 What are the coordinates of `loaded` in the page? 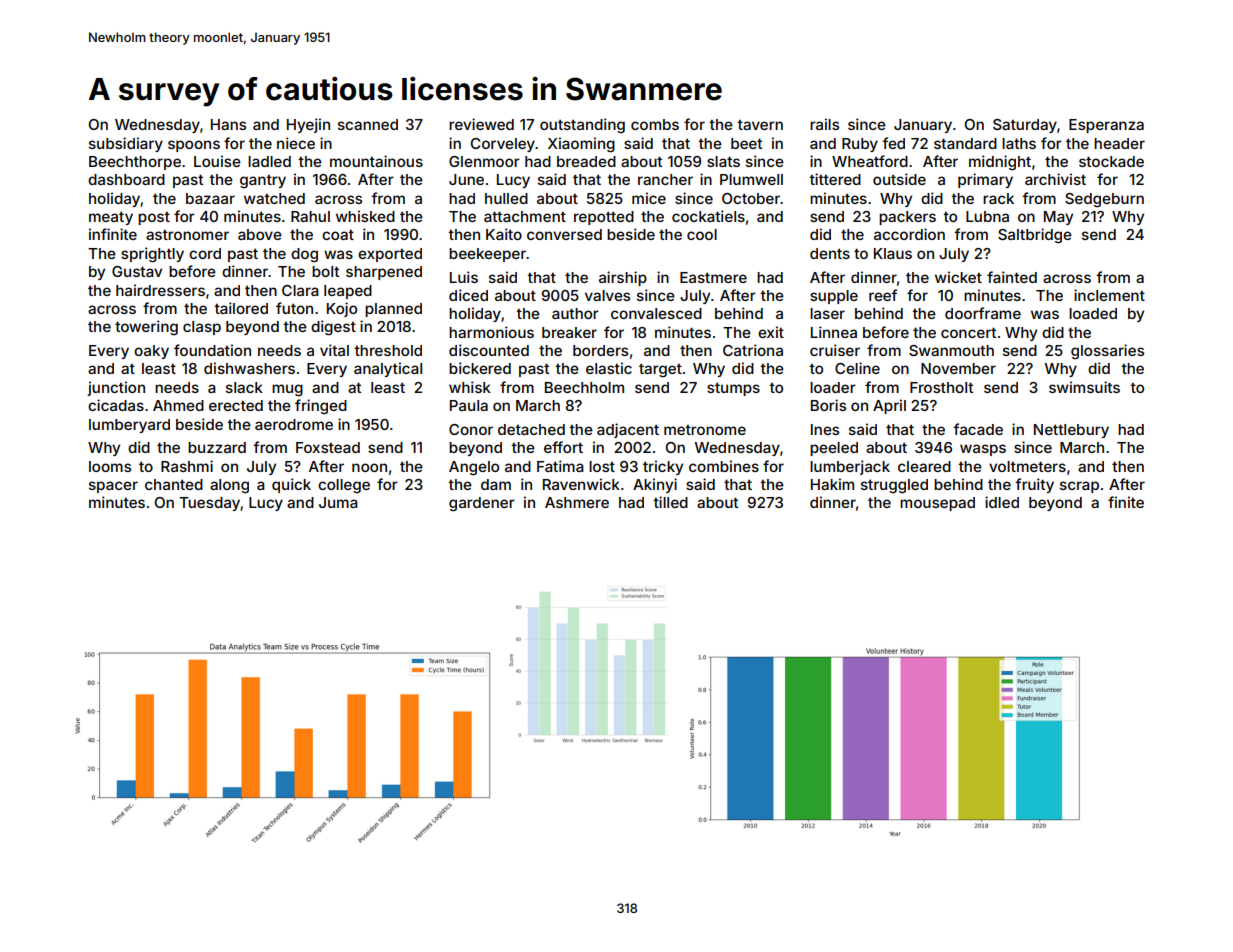 It's located at (1093, 313).
